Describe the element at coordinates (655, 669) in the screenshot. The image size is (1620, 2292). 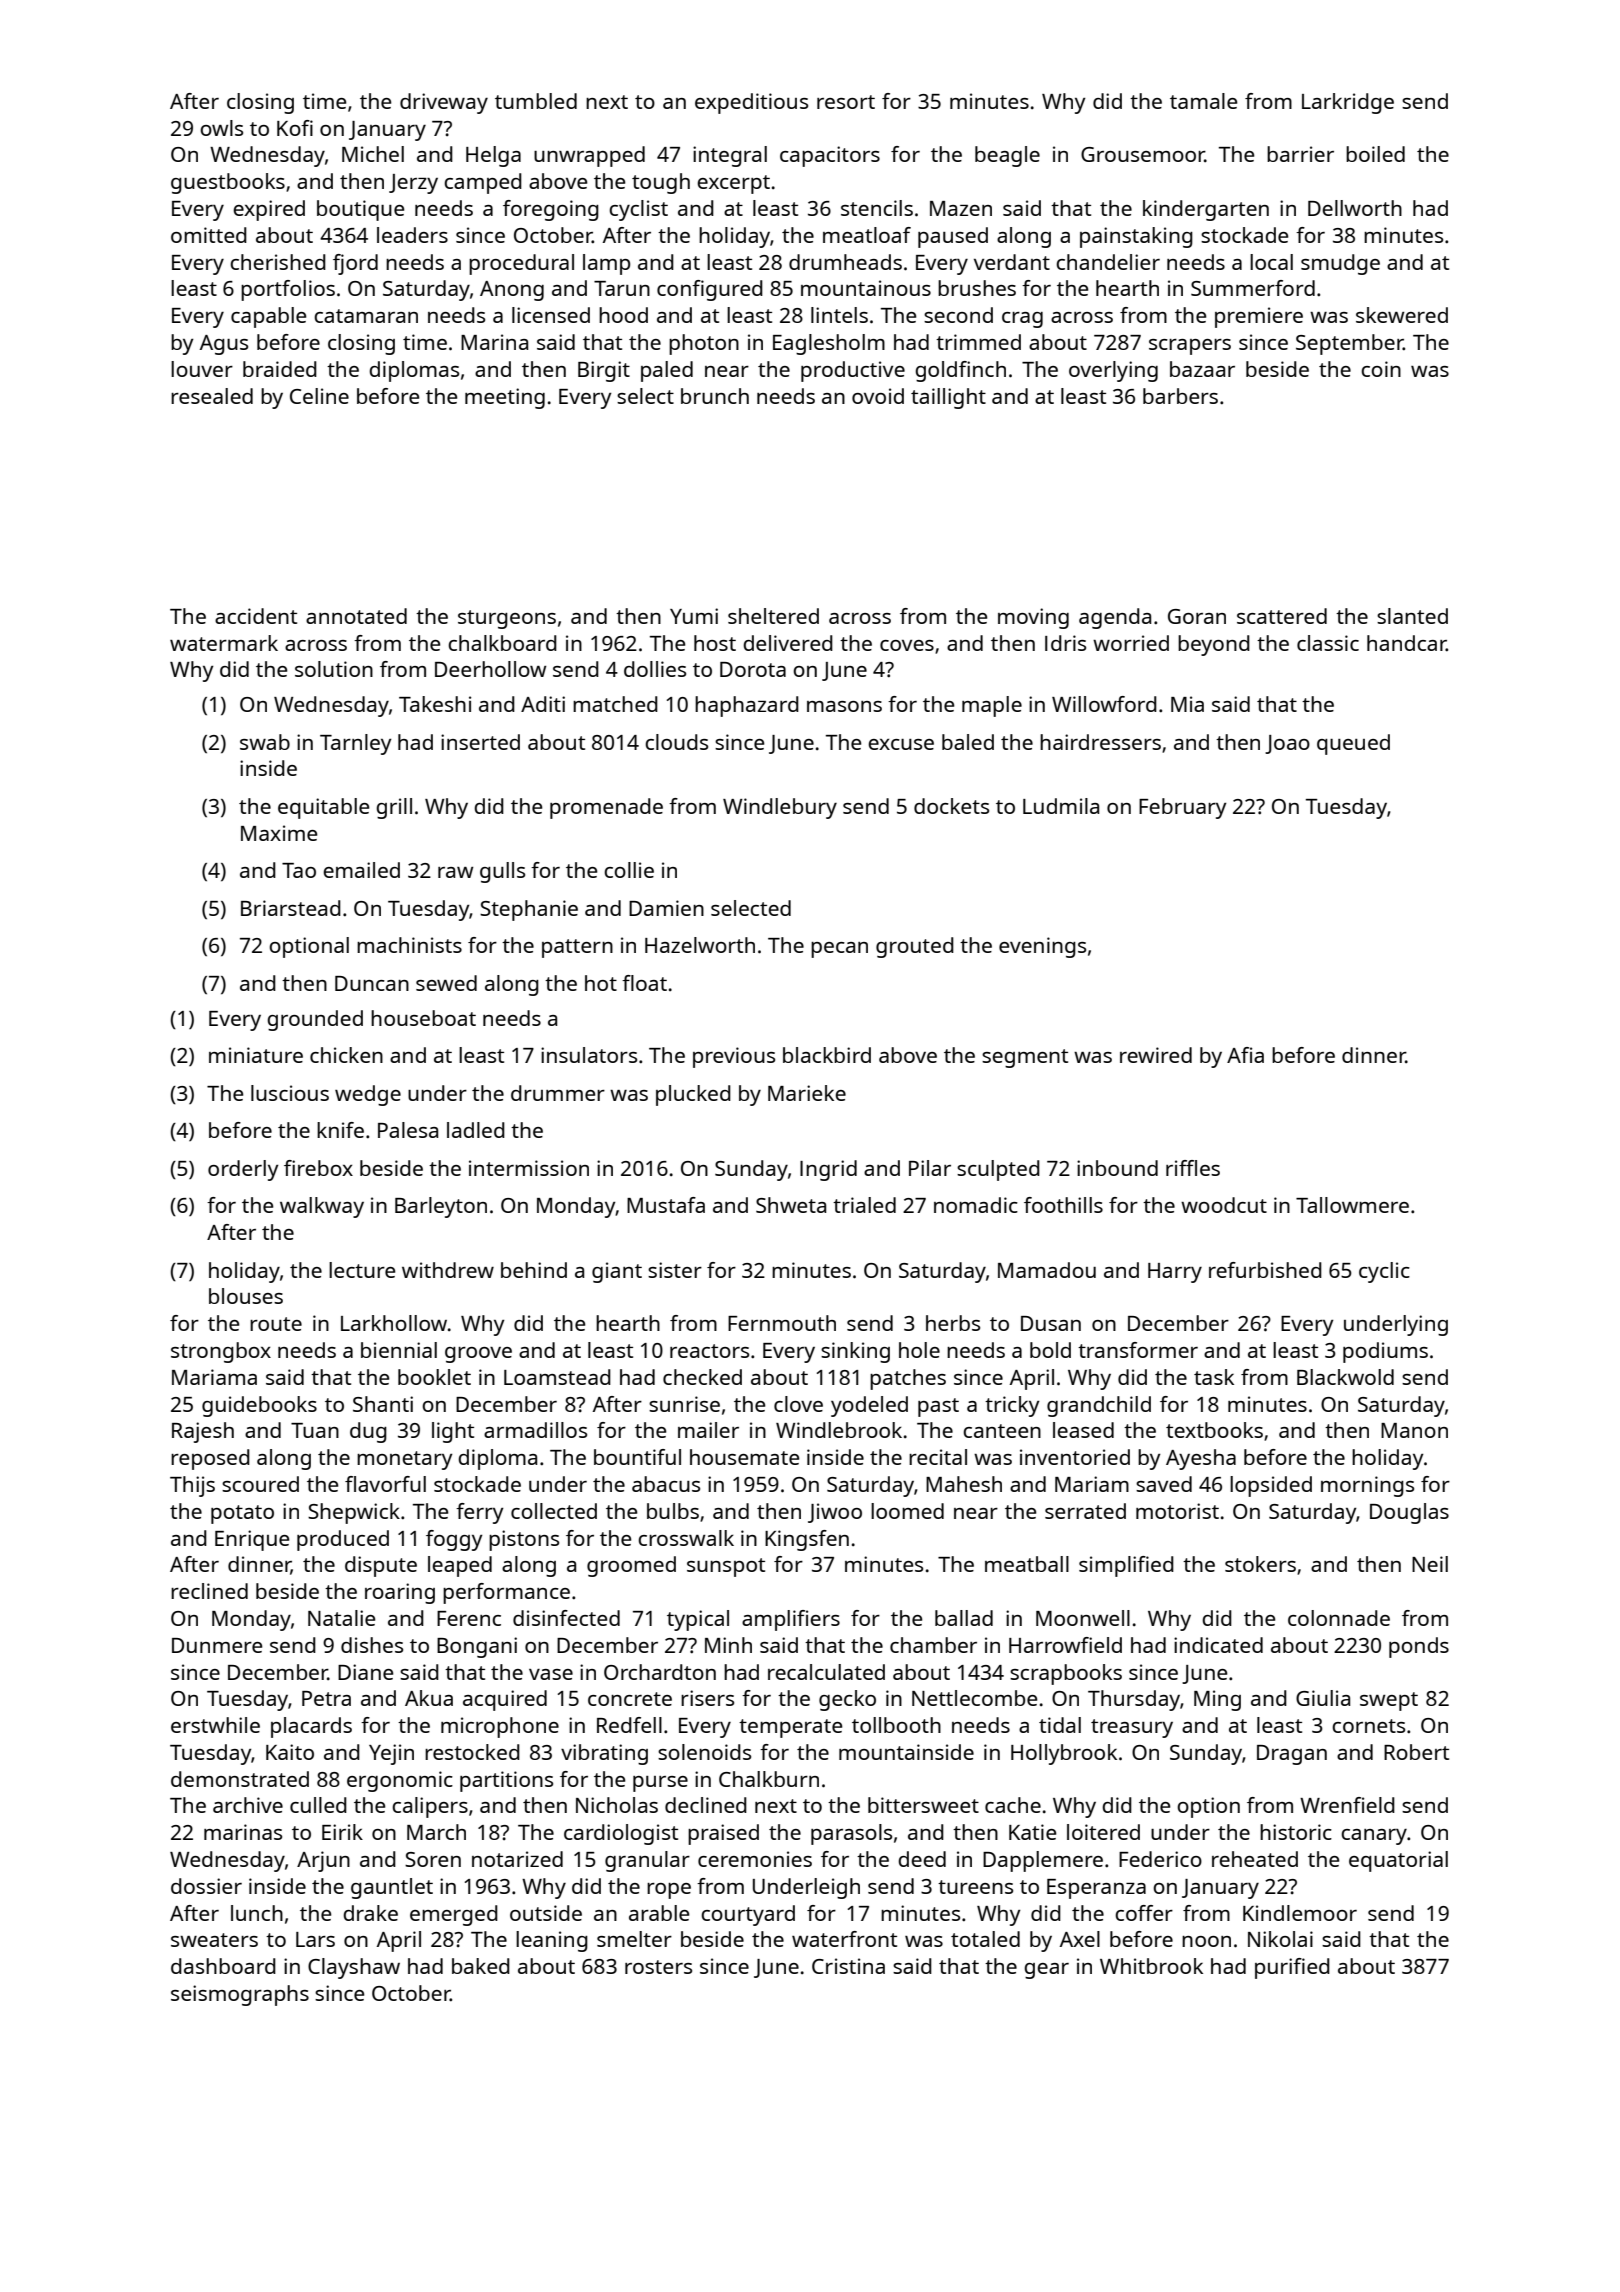
I see `dollies` at that location.
